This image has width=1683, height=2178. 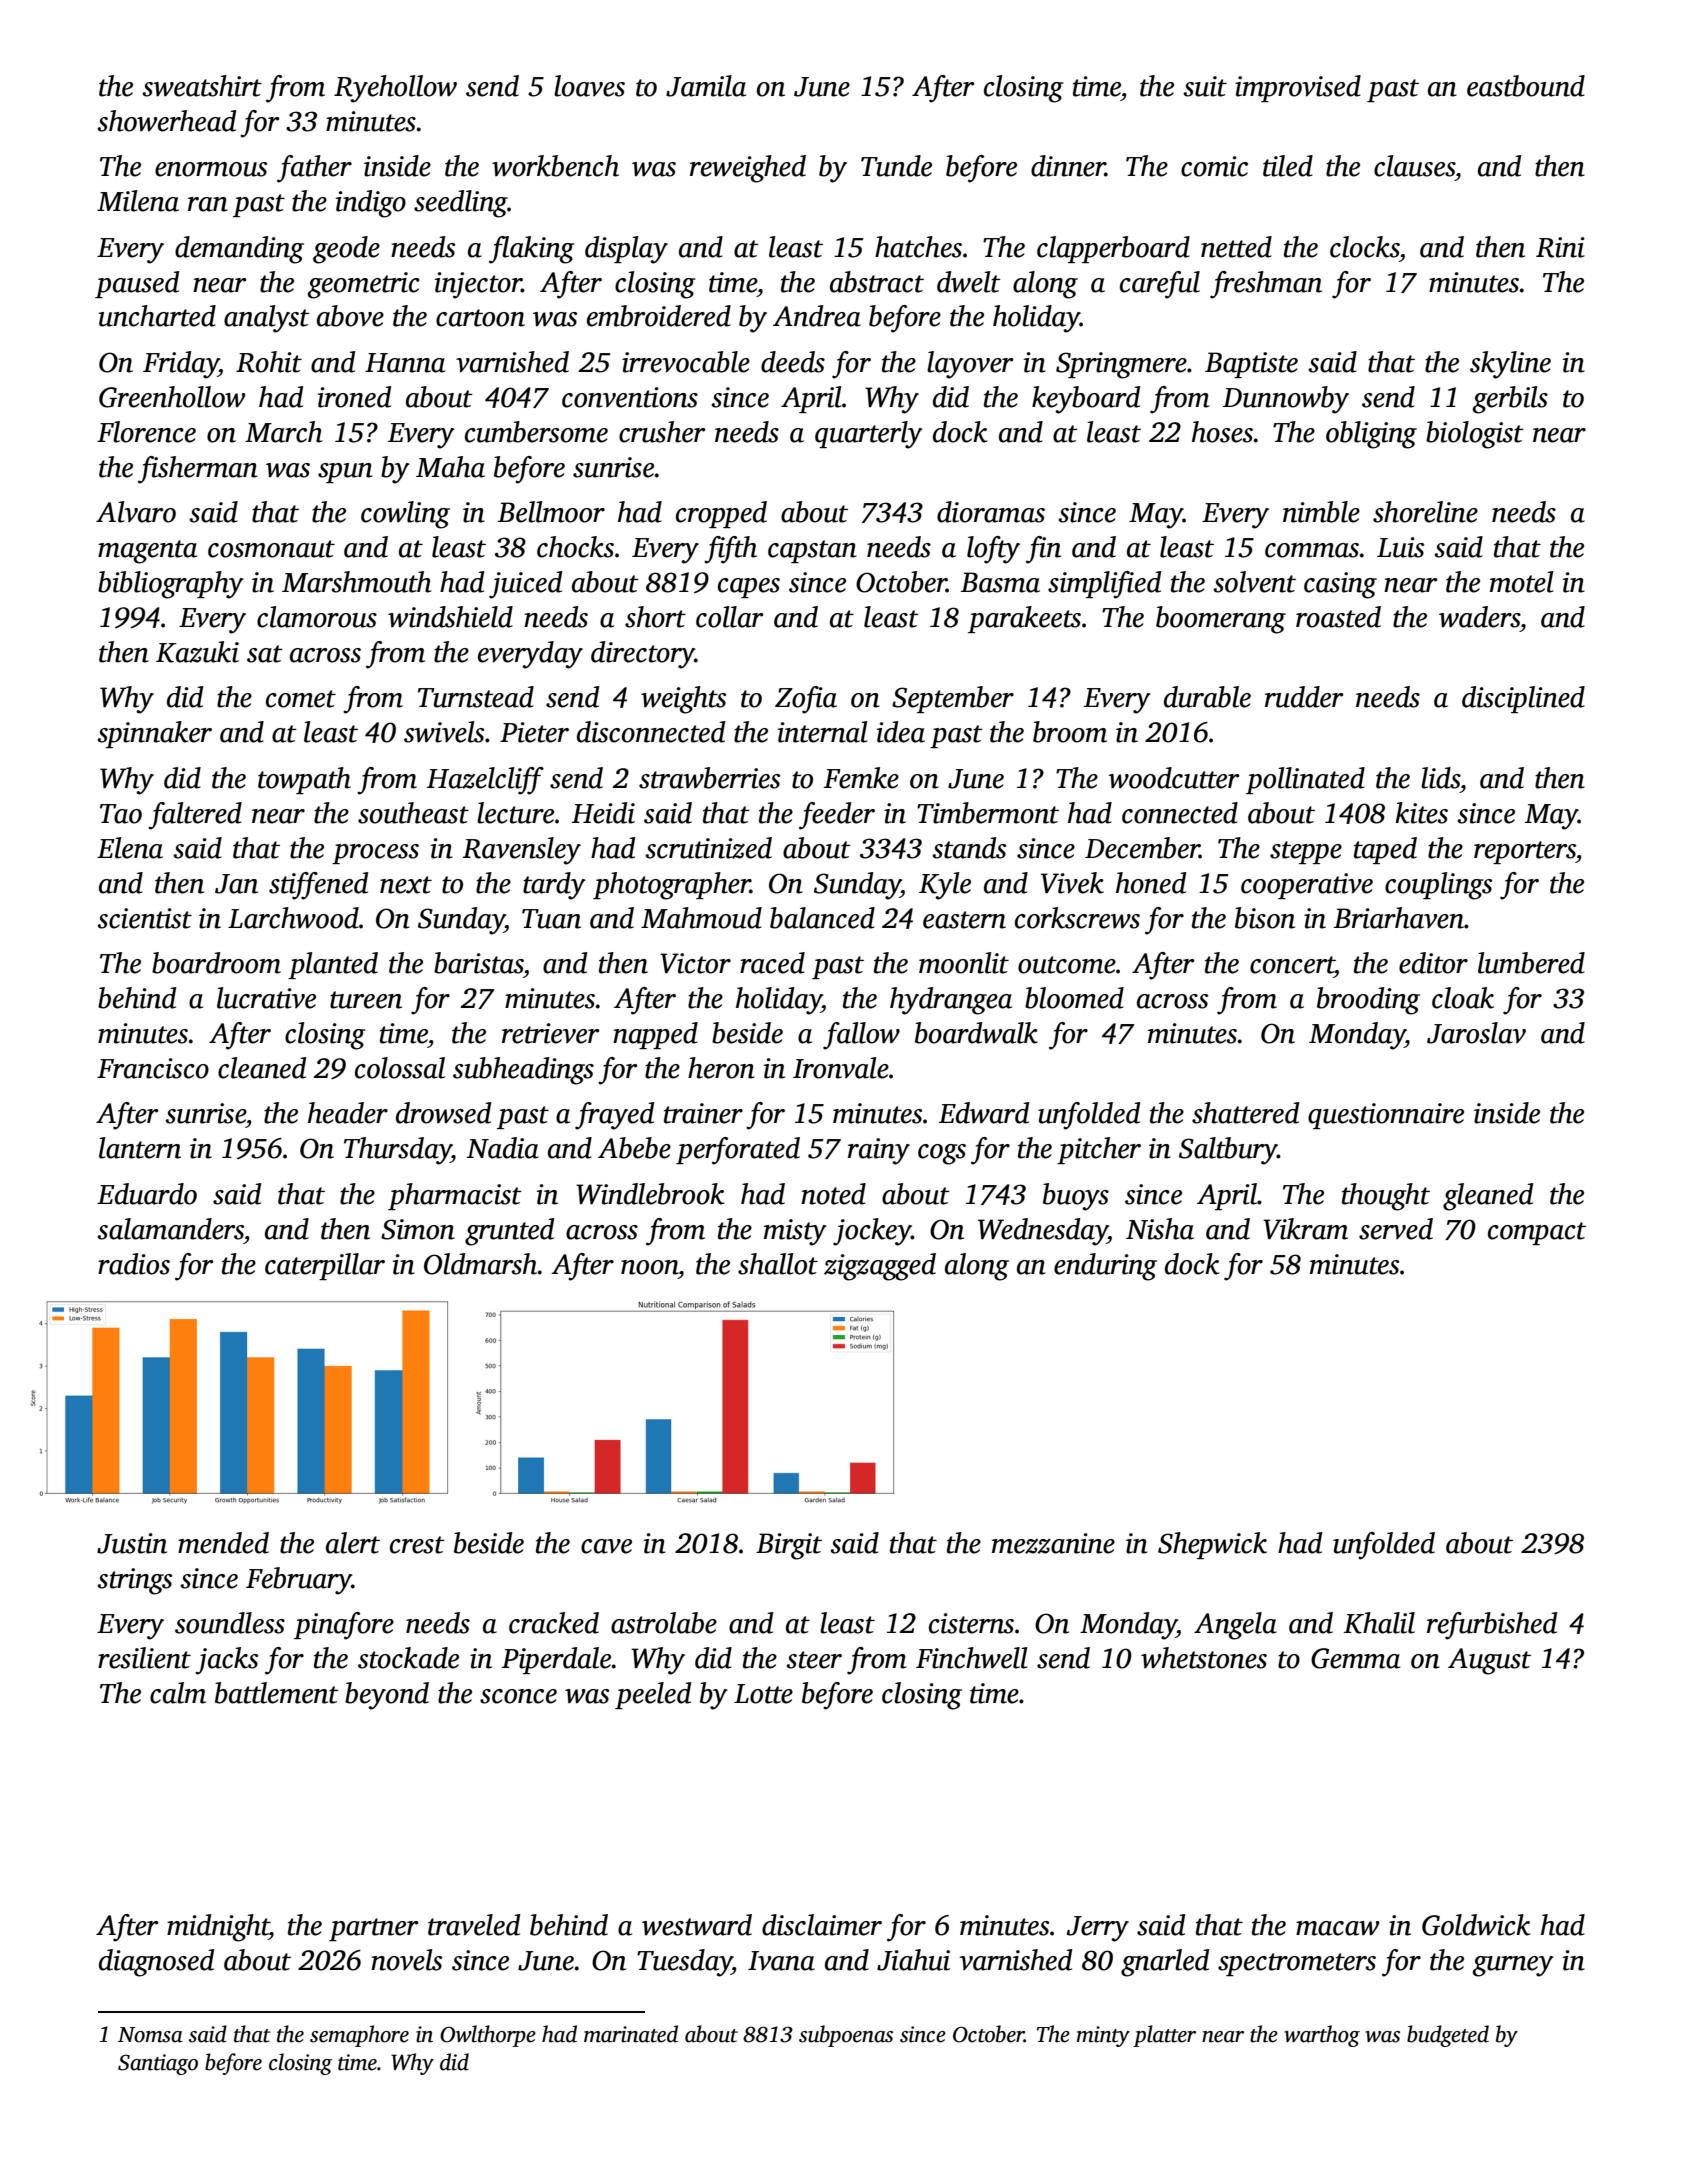 What do you see at coordinates (1525, 852) in the image?
I see `reporters` at bounding box center [1525, 852].
